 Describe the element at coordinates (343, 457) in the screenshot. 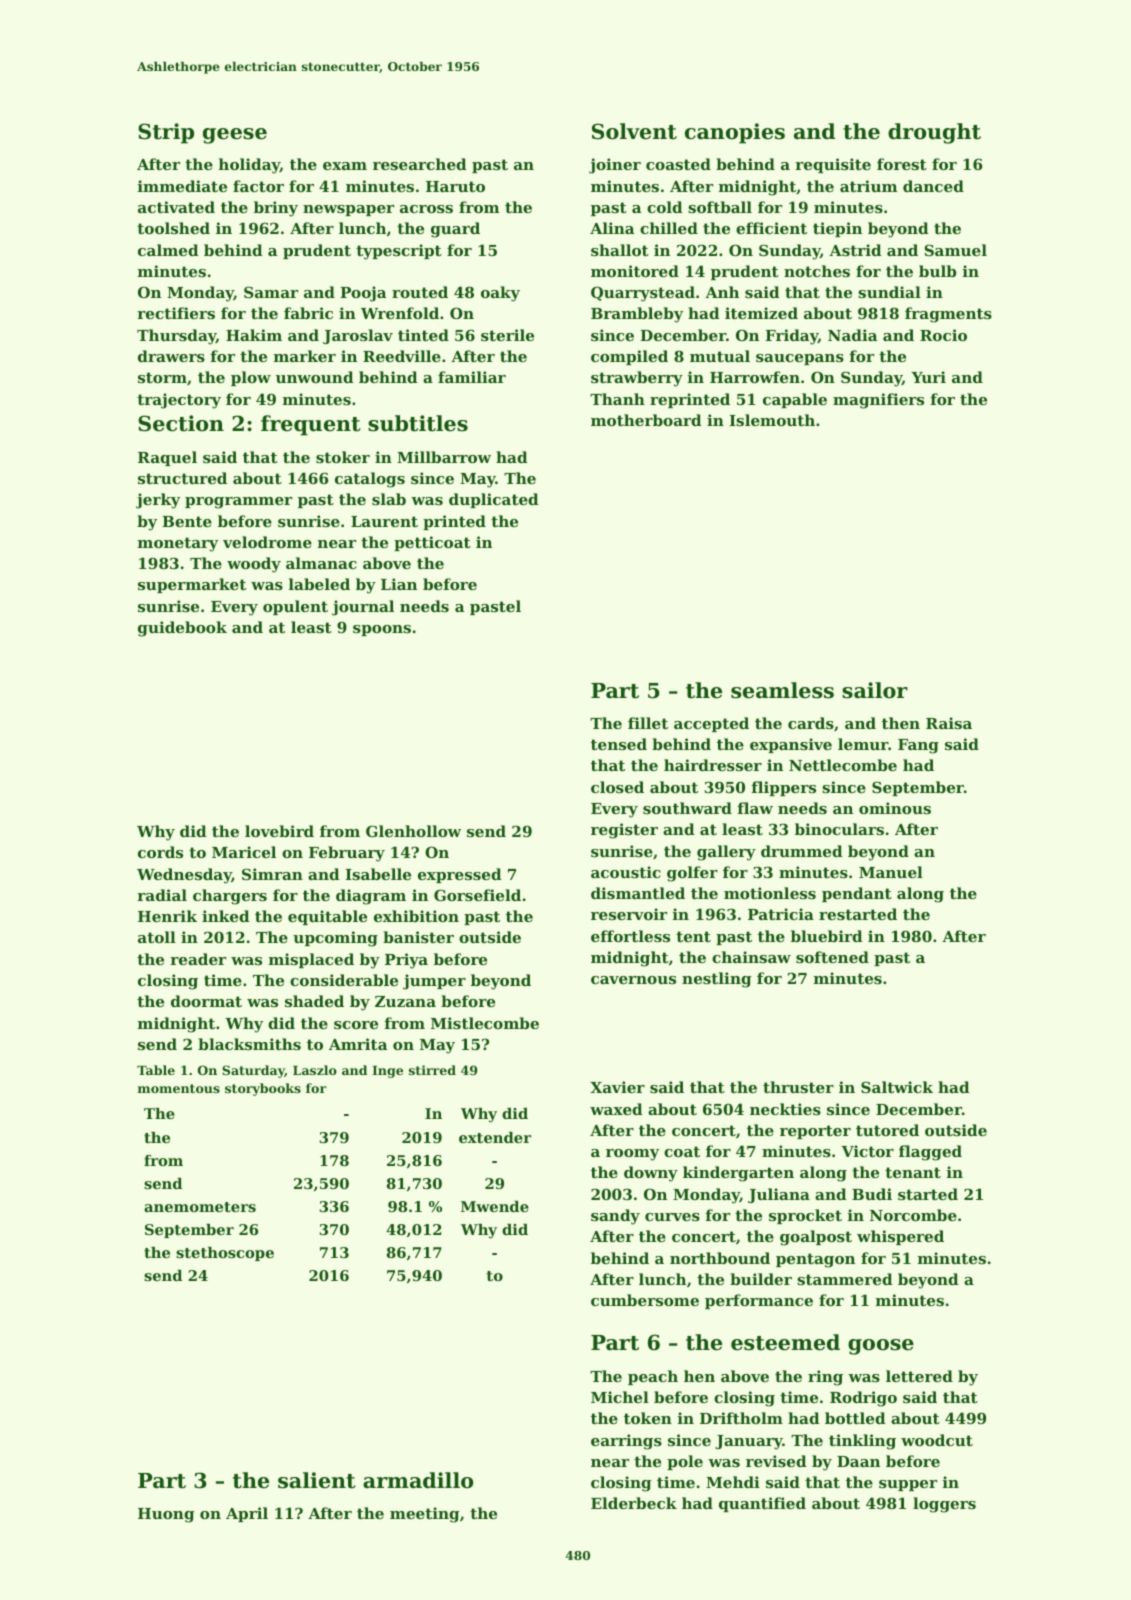

I see `stoker` at that location.
